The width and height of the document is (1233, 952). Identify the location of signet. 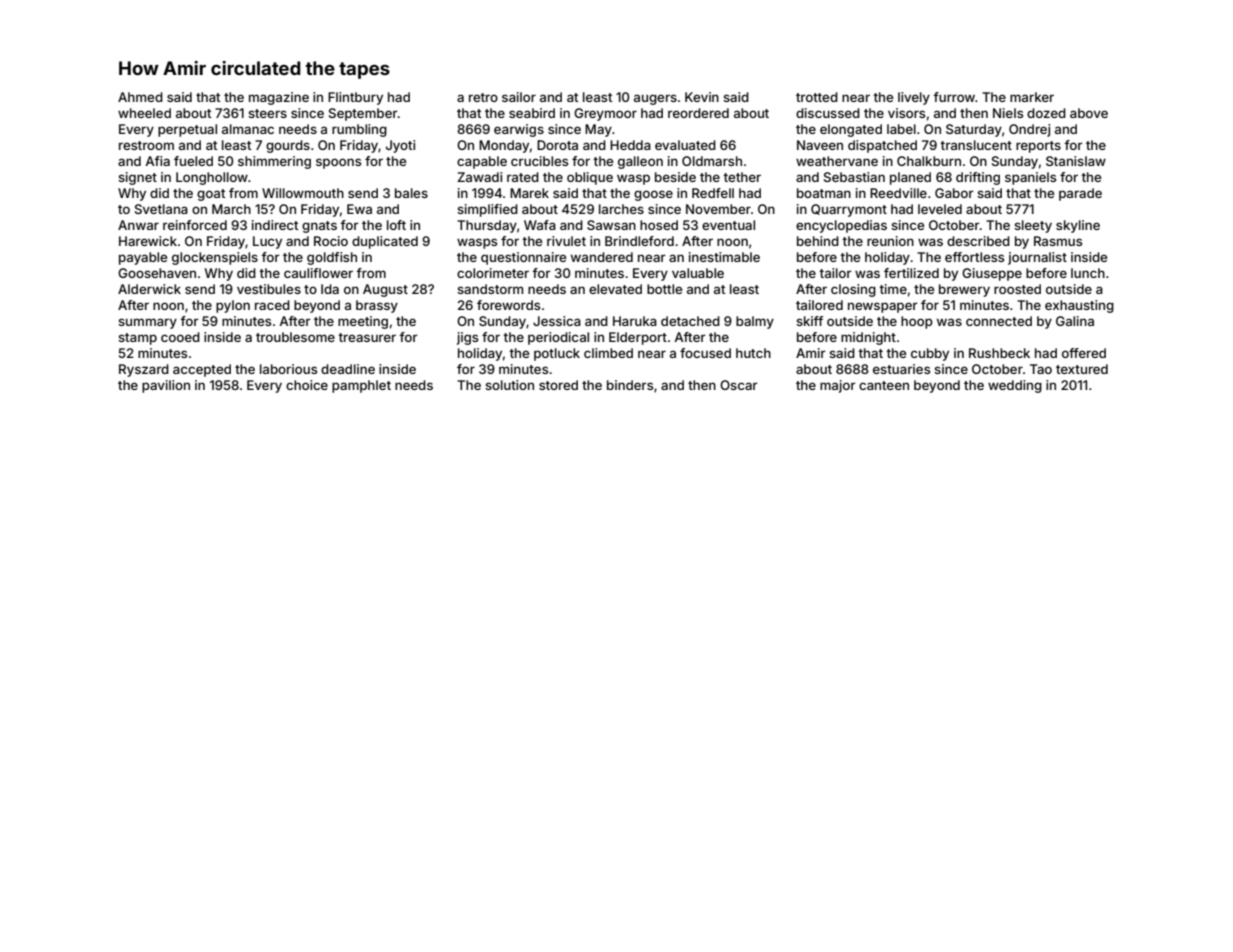
(137, 178).
